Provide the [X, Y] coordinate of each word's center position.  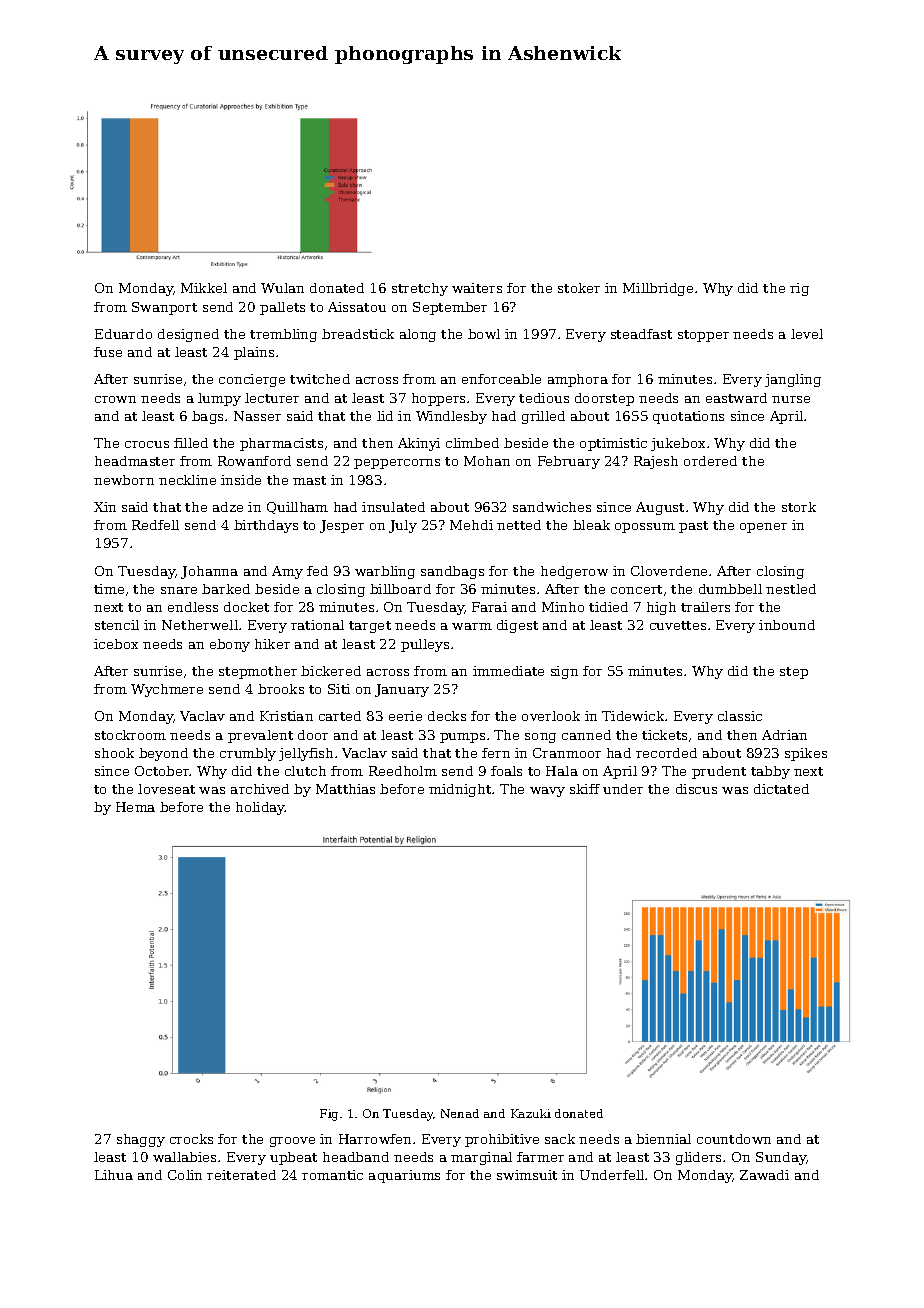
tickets [664, 735]
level [807, 334]
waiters [477, 288]
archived [260, 789]
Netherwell [200, 625]
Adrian [784, 735]
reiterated [241, 1175]
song [540, 738]
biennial [663, 1139]
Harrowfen [375, 1139]
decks [447, 716]
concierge [252, 380]
